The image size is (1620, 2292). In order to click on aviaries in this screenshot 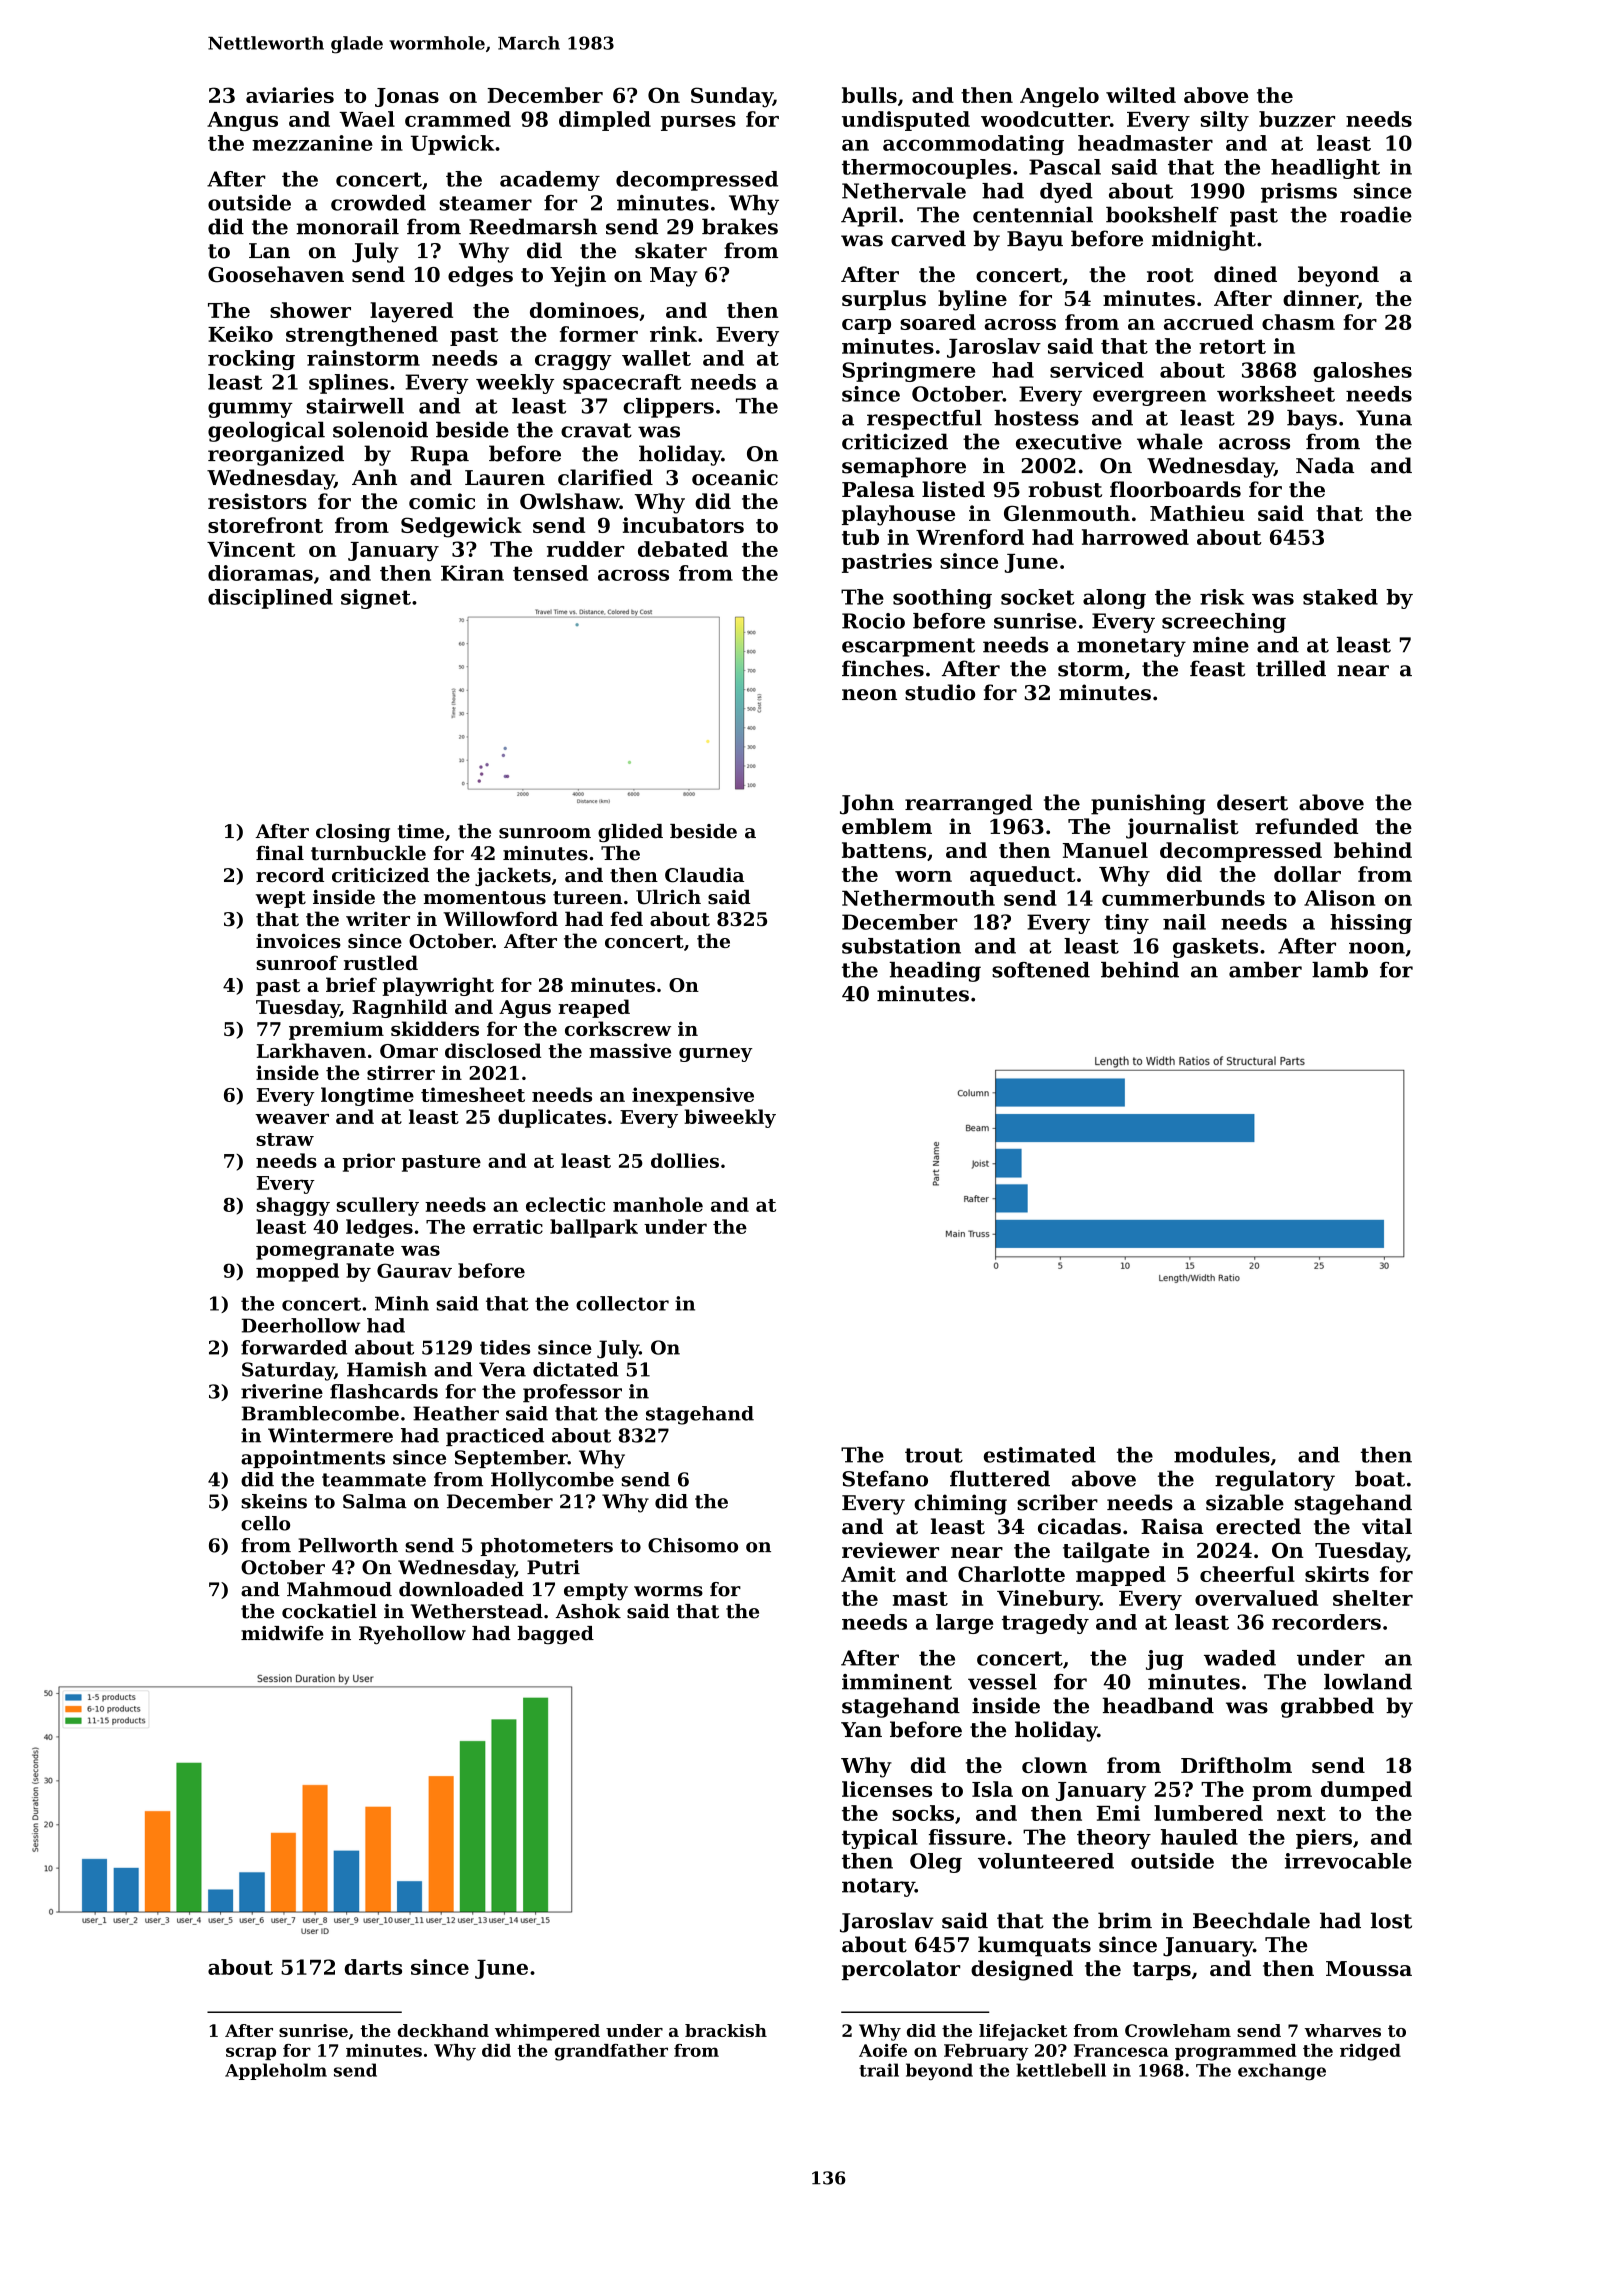, I will do `click(290, 95)`.
